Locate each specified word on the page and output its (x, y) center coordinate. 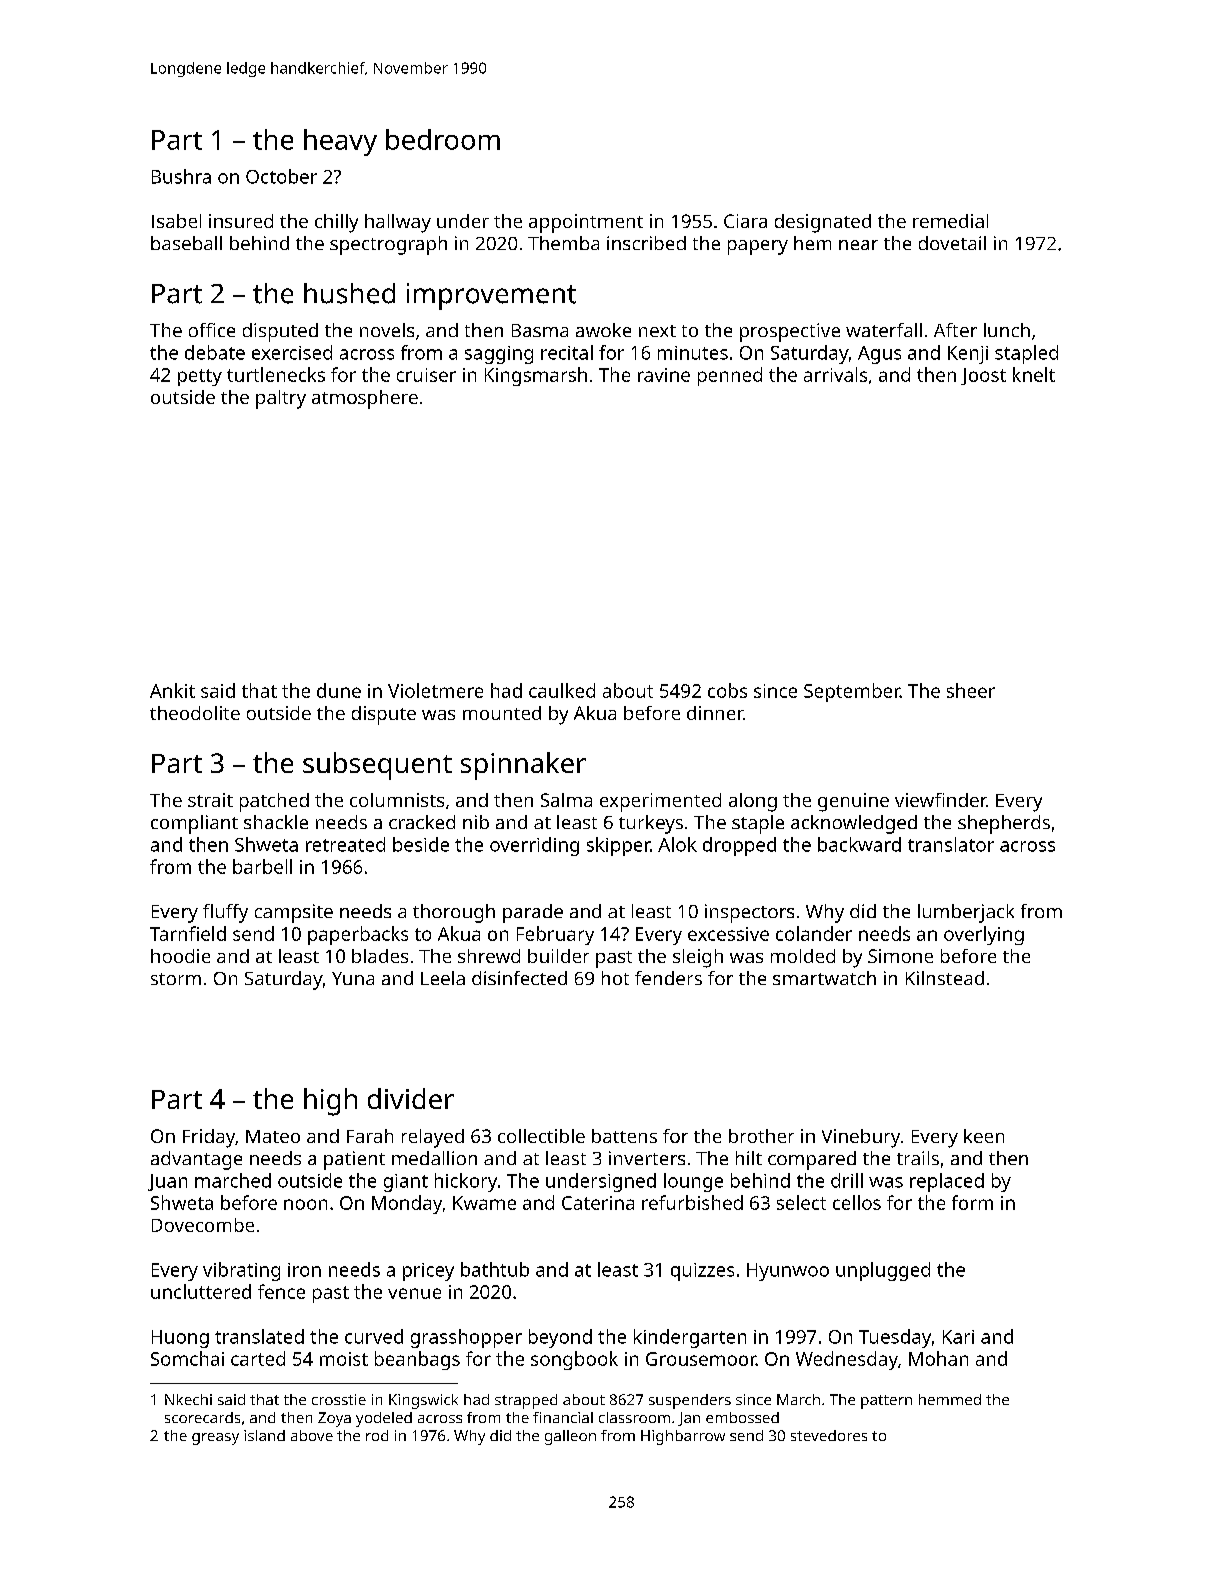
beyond (560, 1338)
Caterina (598, 1203)
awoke (603, 330)
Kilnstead (945, 978)
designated (823, 223)
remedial (950, 221)
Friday (209, 1138)
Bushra (181, 176)
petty (200, 377)
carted (258, 1358)
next (657, 331)
